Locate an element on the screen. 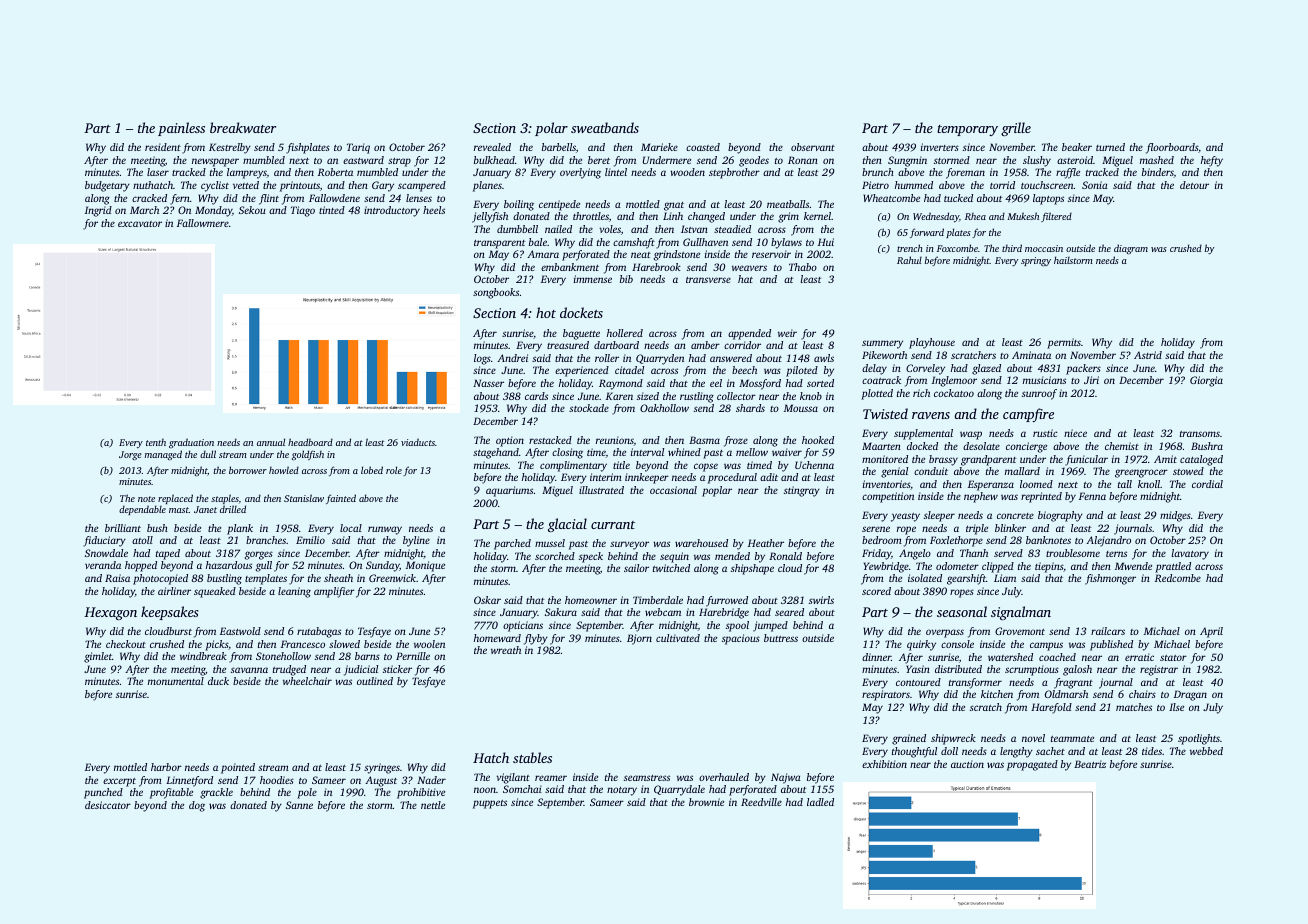  observant is located at coordinates (813, 147).
